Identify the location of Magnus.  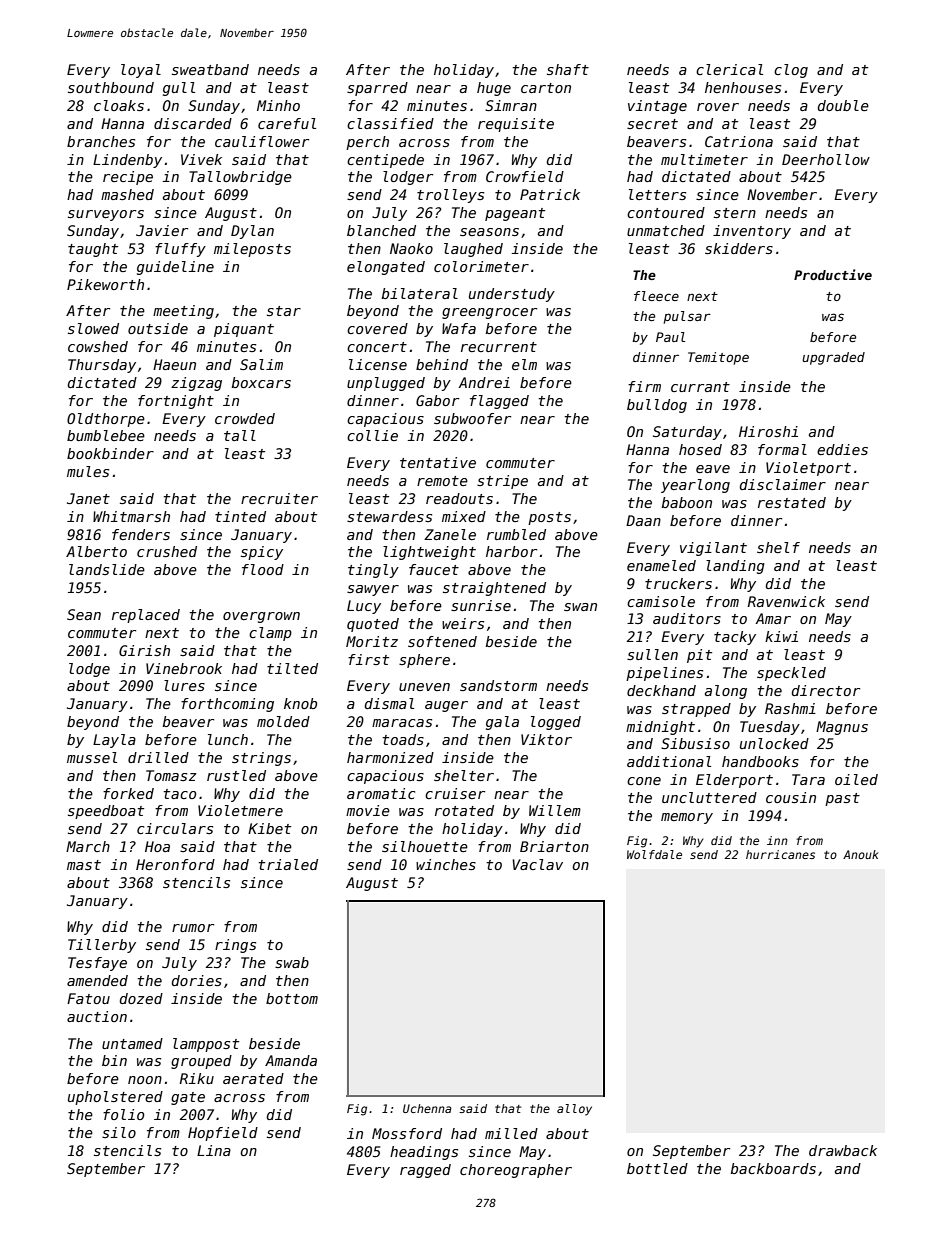
(842, 728).
